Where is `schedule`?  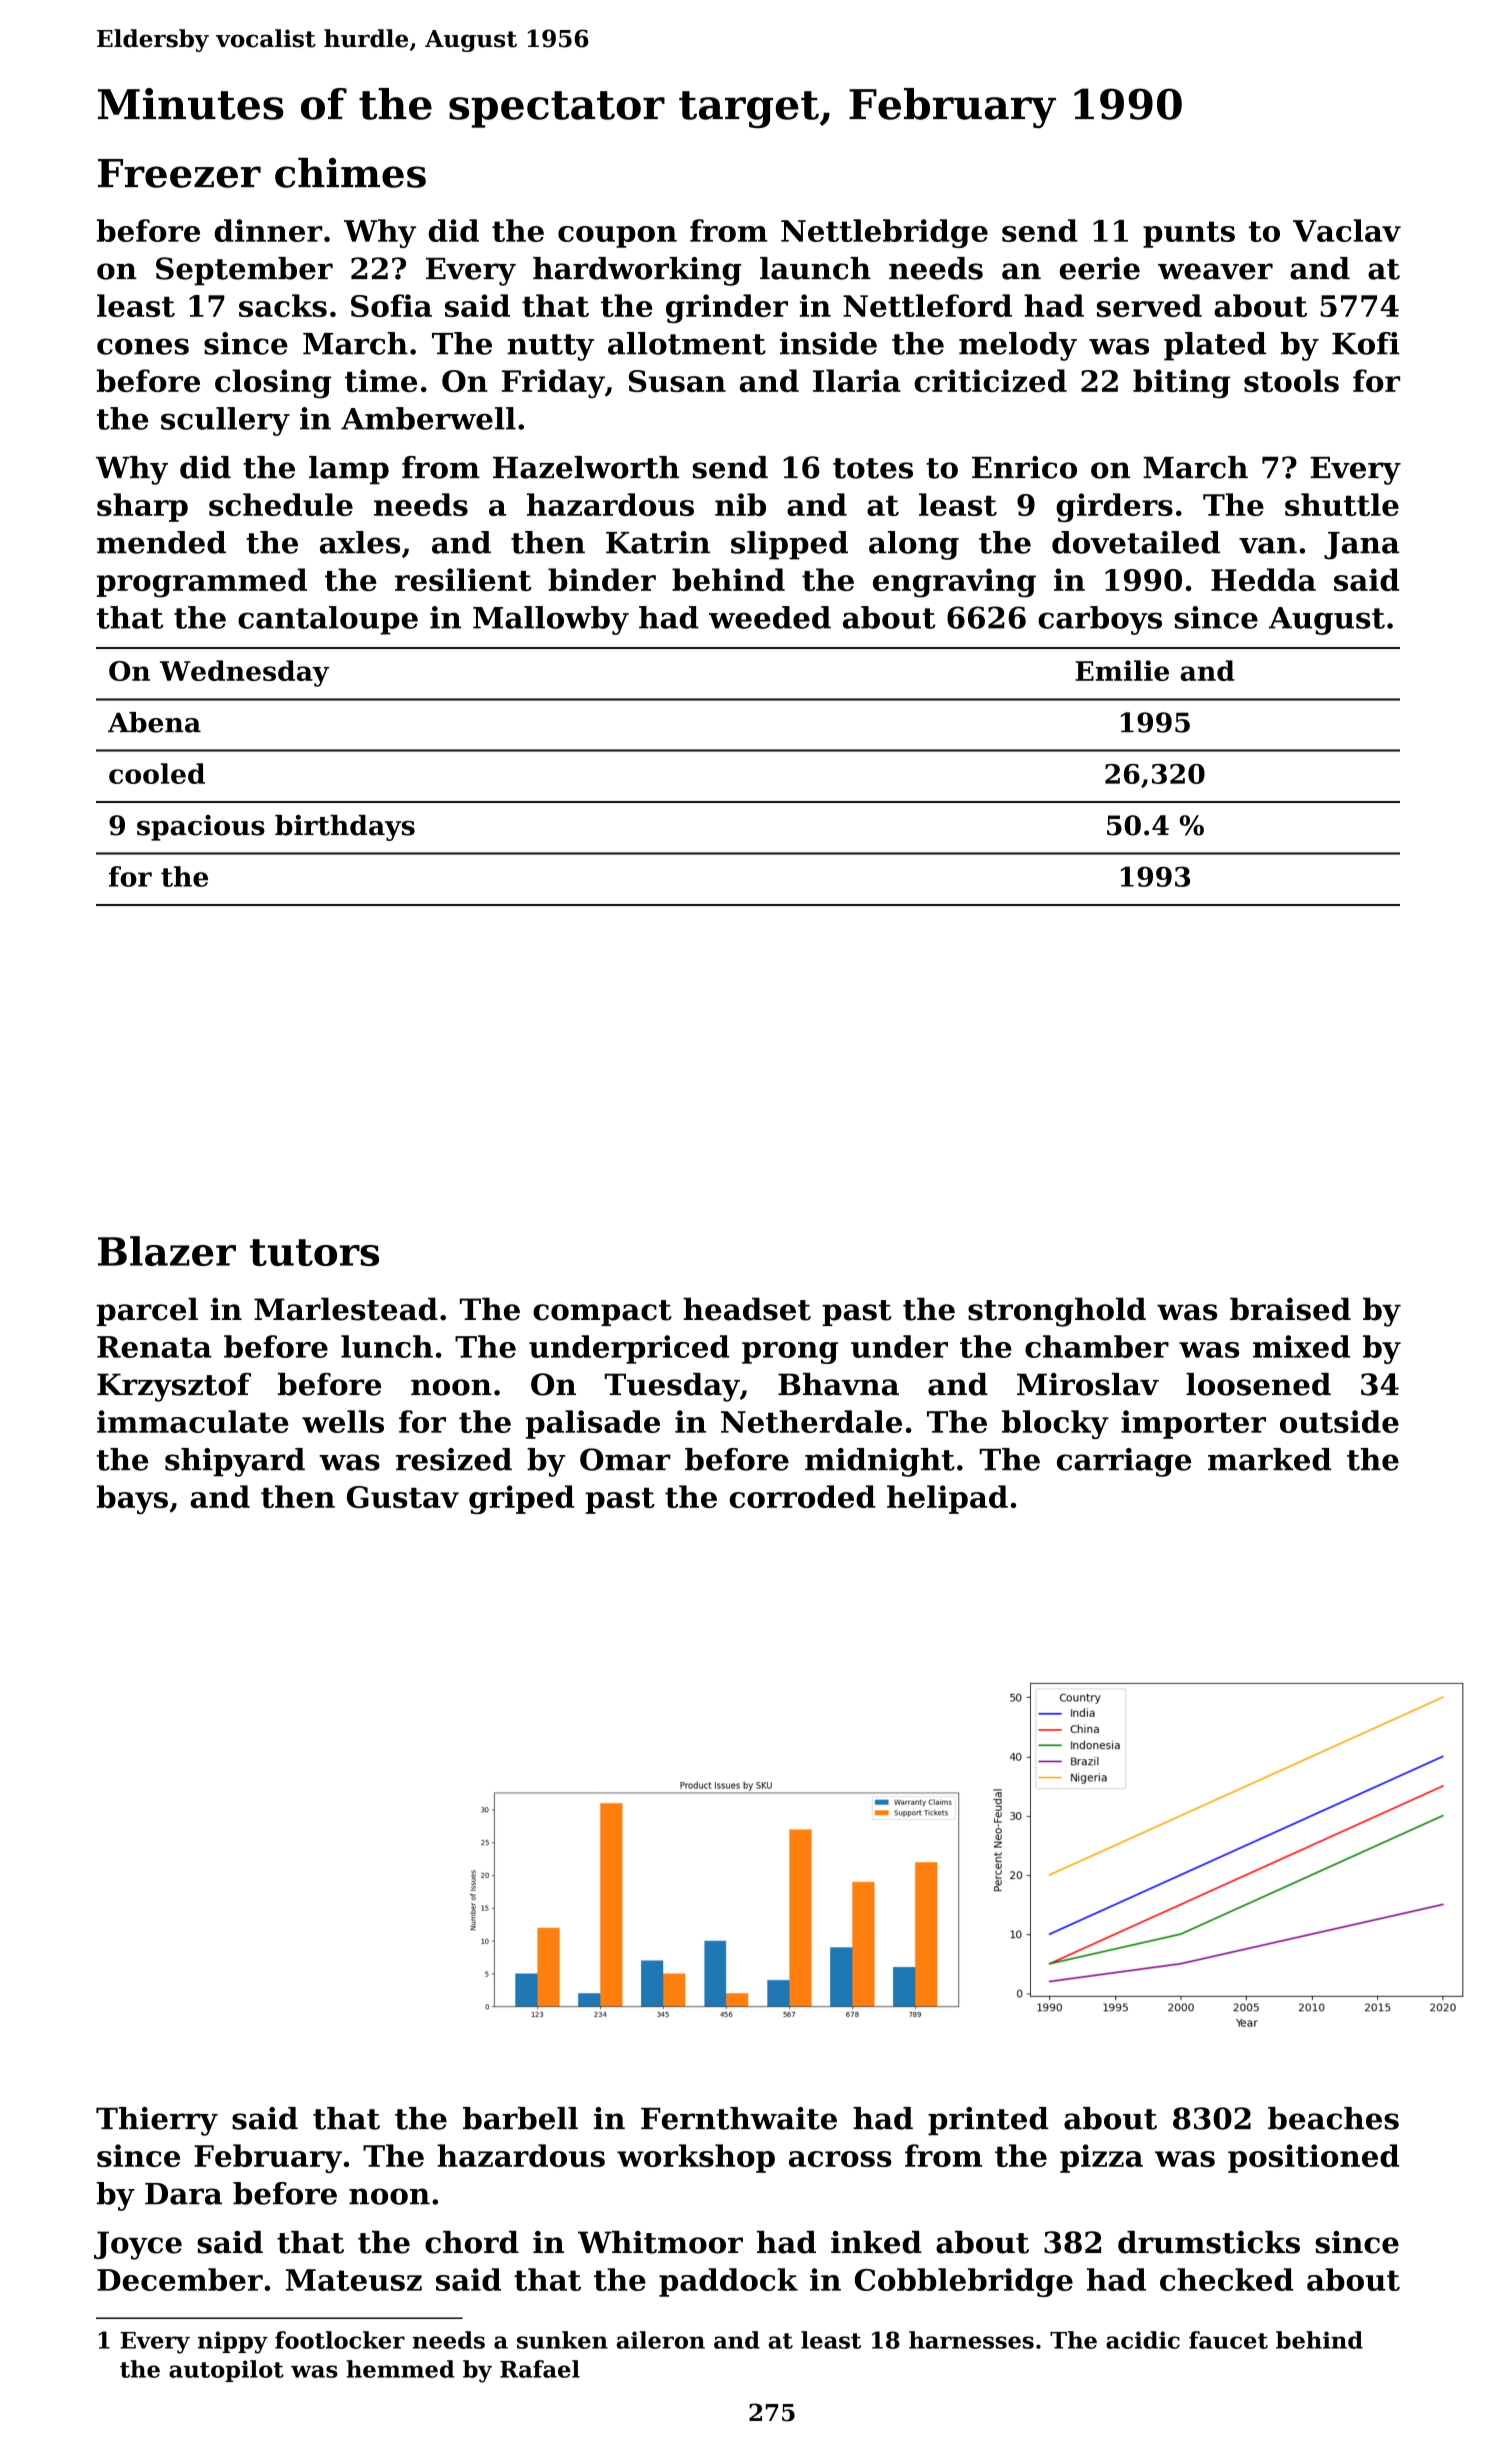 schedule is located at coordinates (281, 504).
